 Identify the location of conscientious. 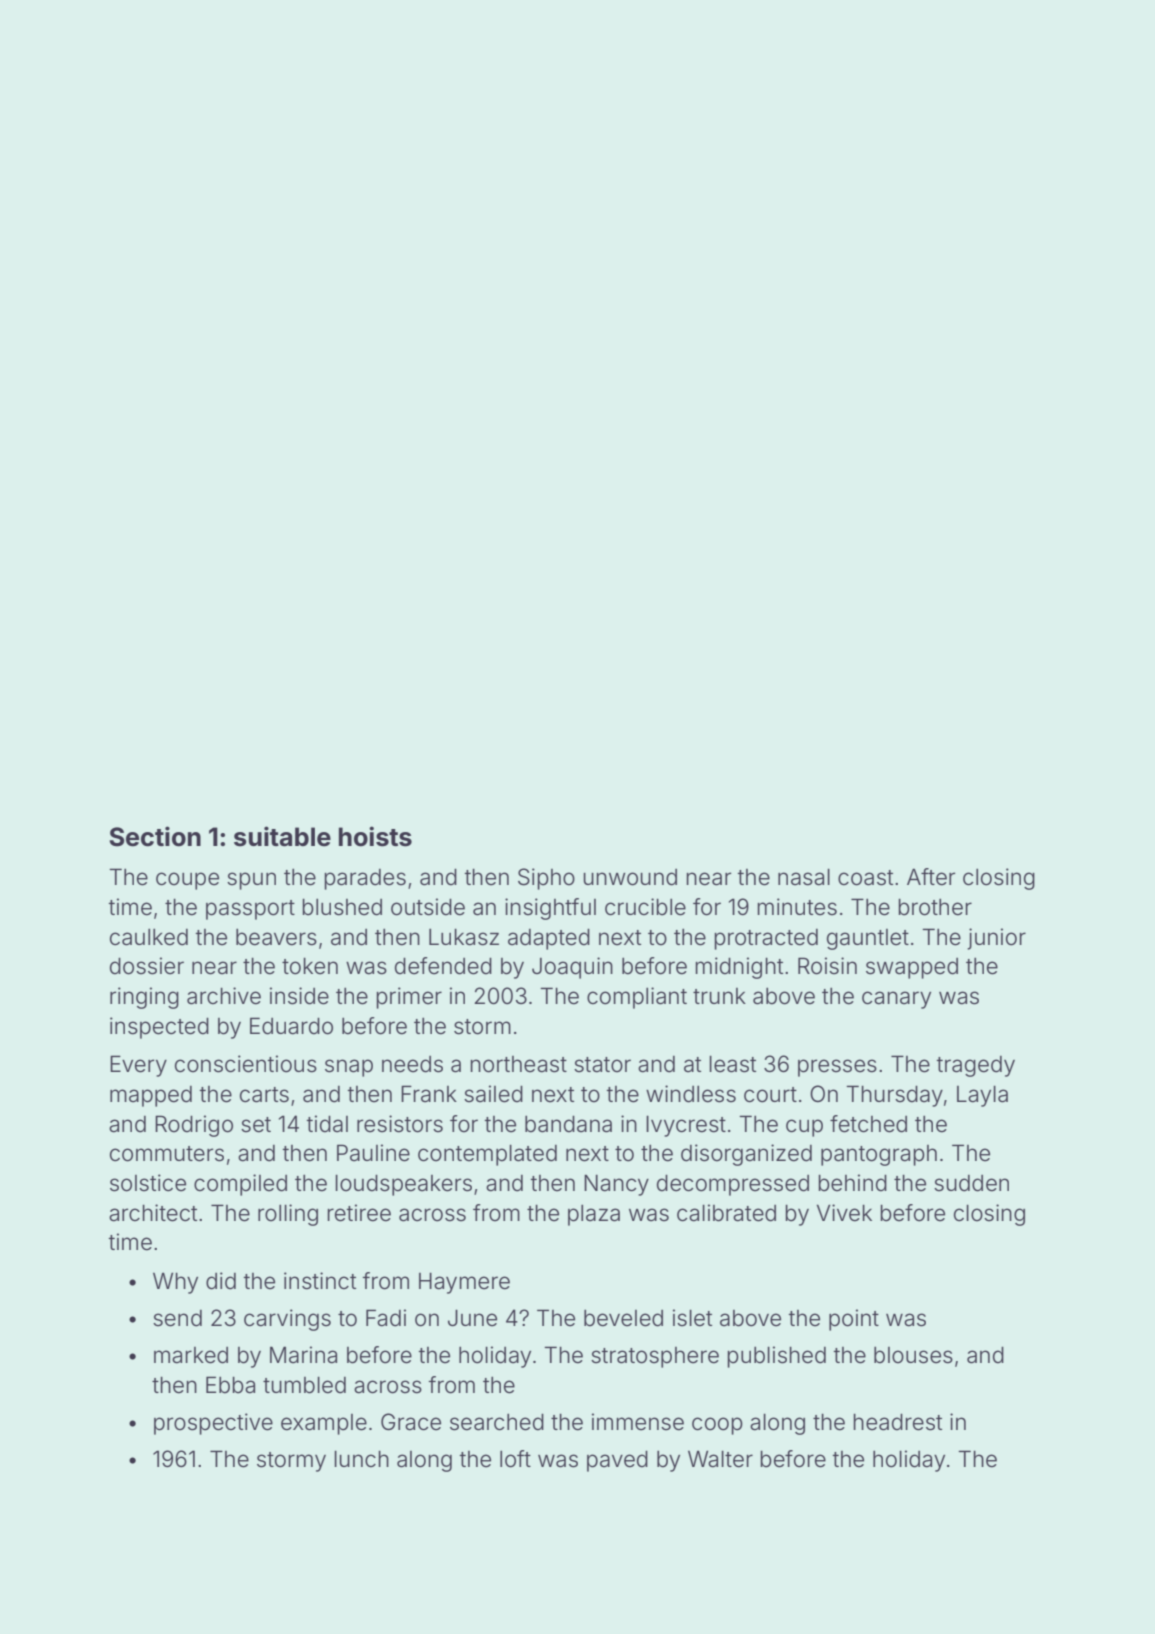
(246, 1064).
